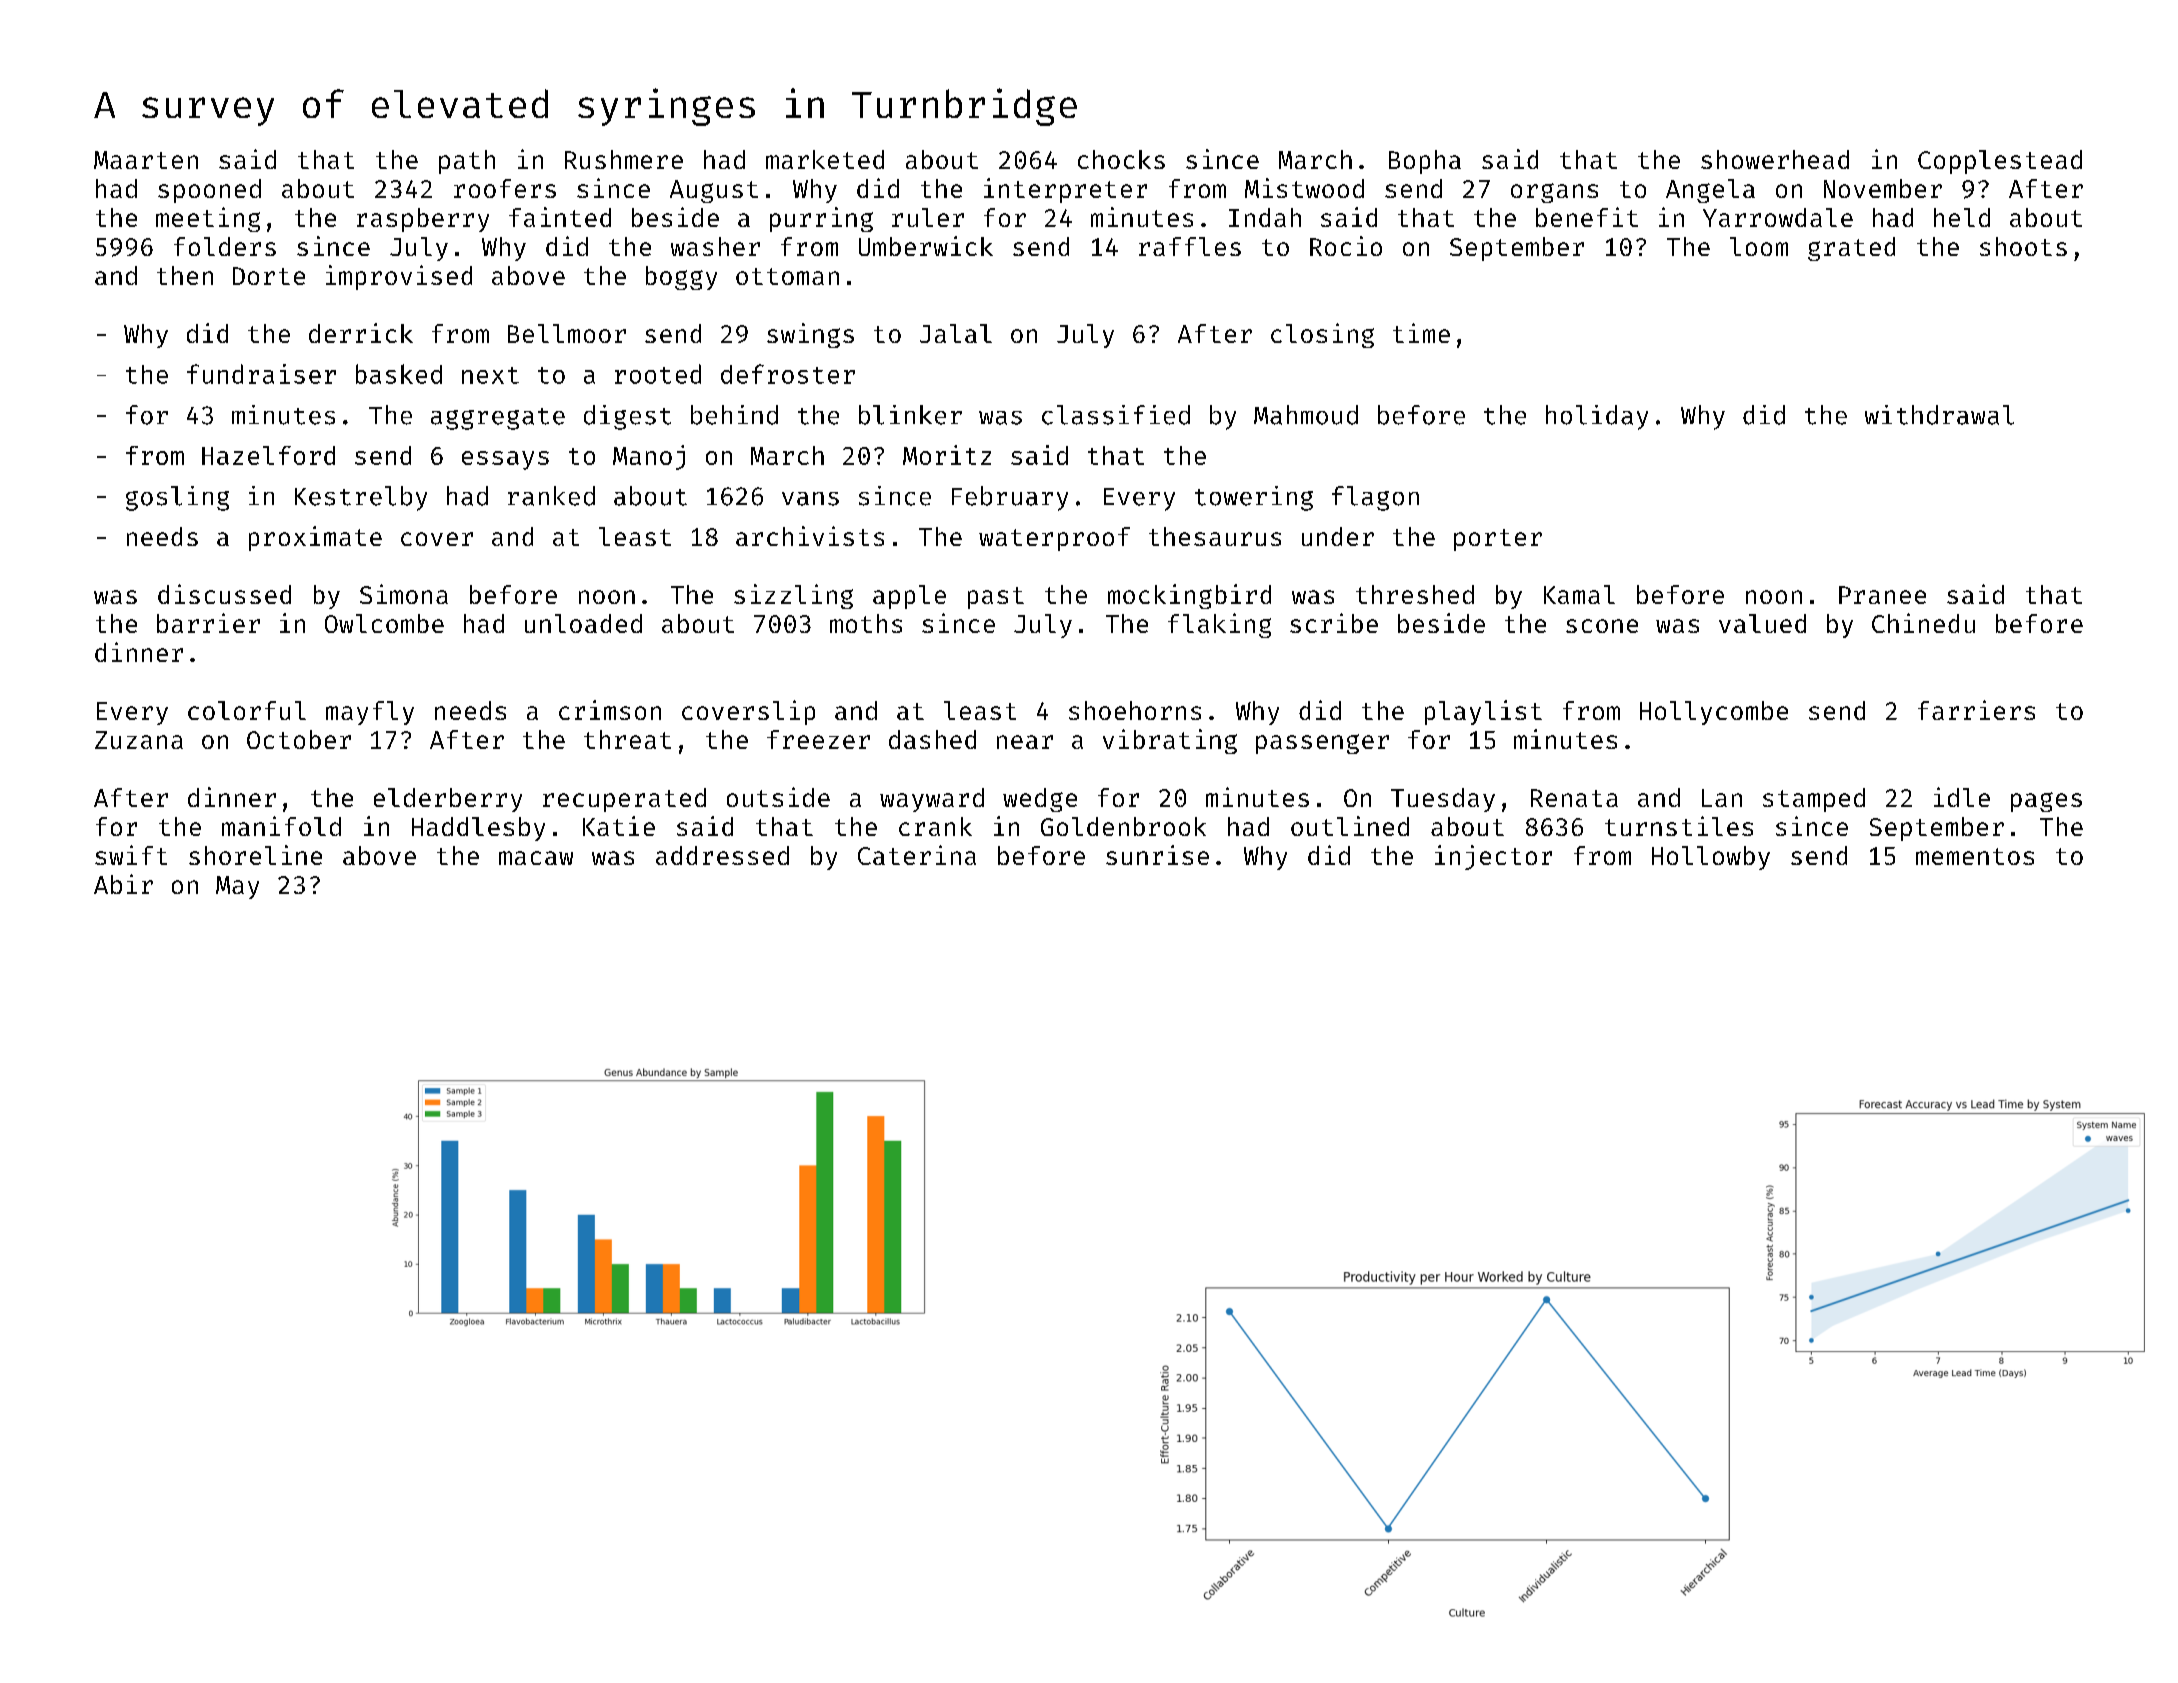 This screenshot has height=1683, width=2178. What do you see at coordinates (1597, 417) in the screenshot?
I see `holiday` at bounding box center [1597, 417].
